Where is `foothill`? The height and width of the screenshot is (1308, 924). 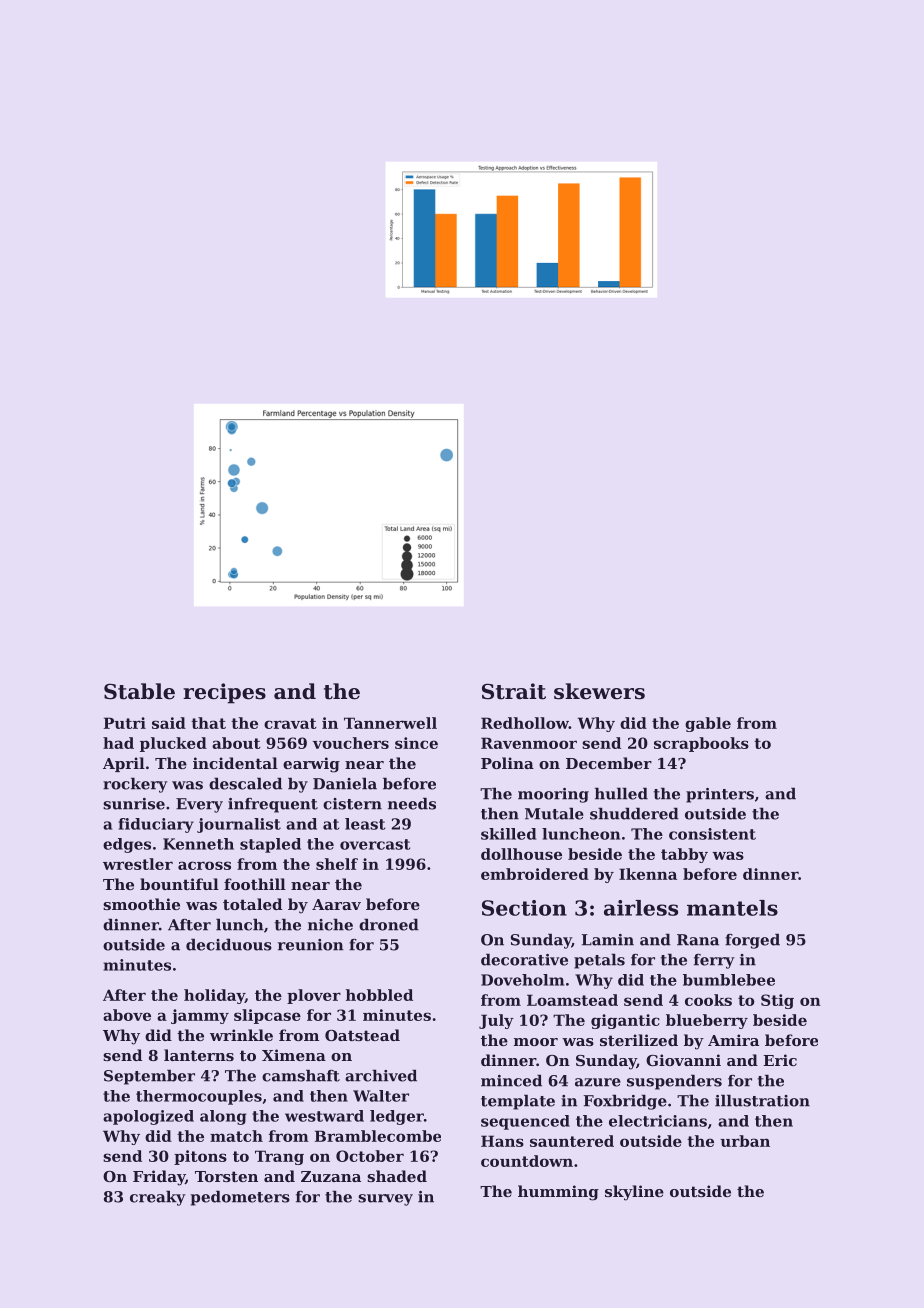 foothill is located at coordinates (255, 884).
